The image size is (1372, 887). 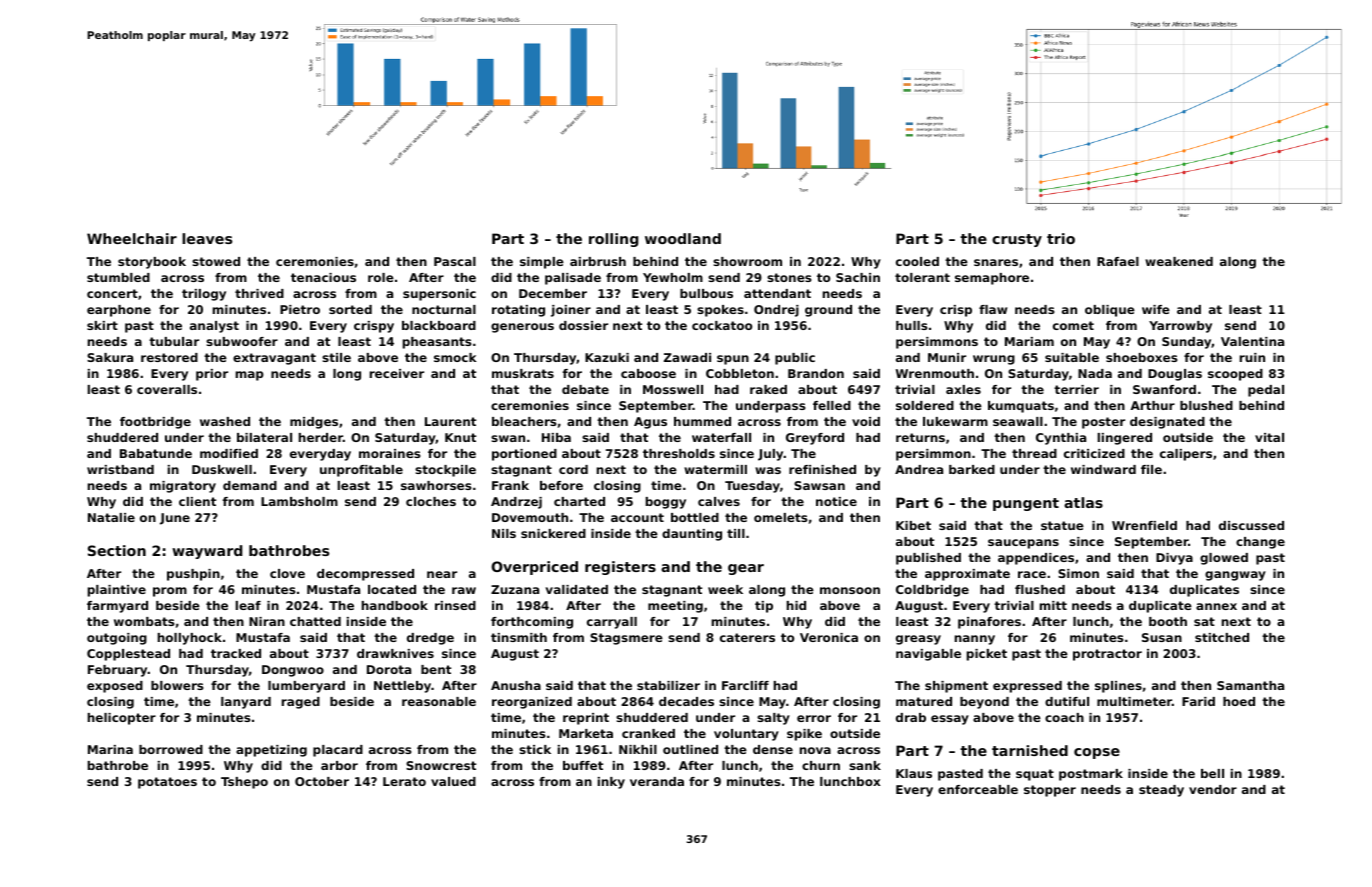 What do you see at coordinates (1144, 525) in the screenshot?
I see `Wrenfield` at bounding box center [1144, 525].
